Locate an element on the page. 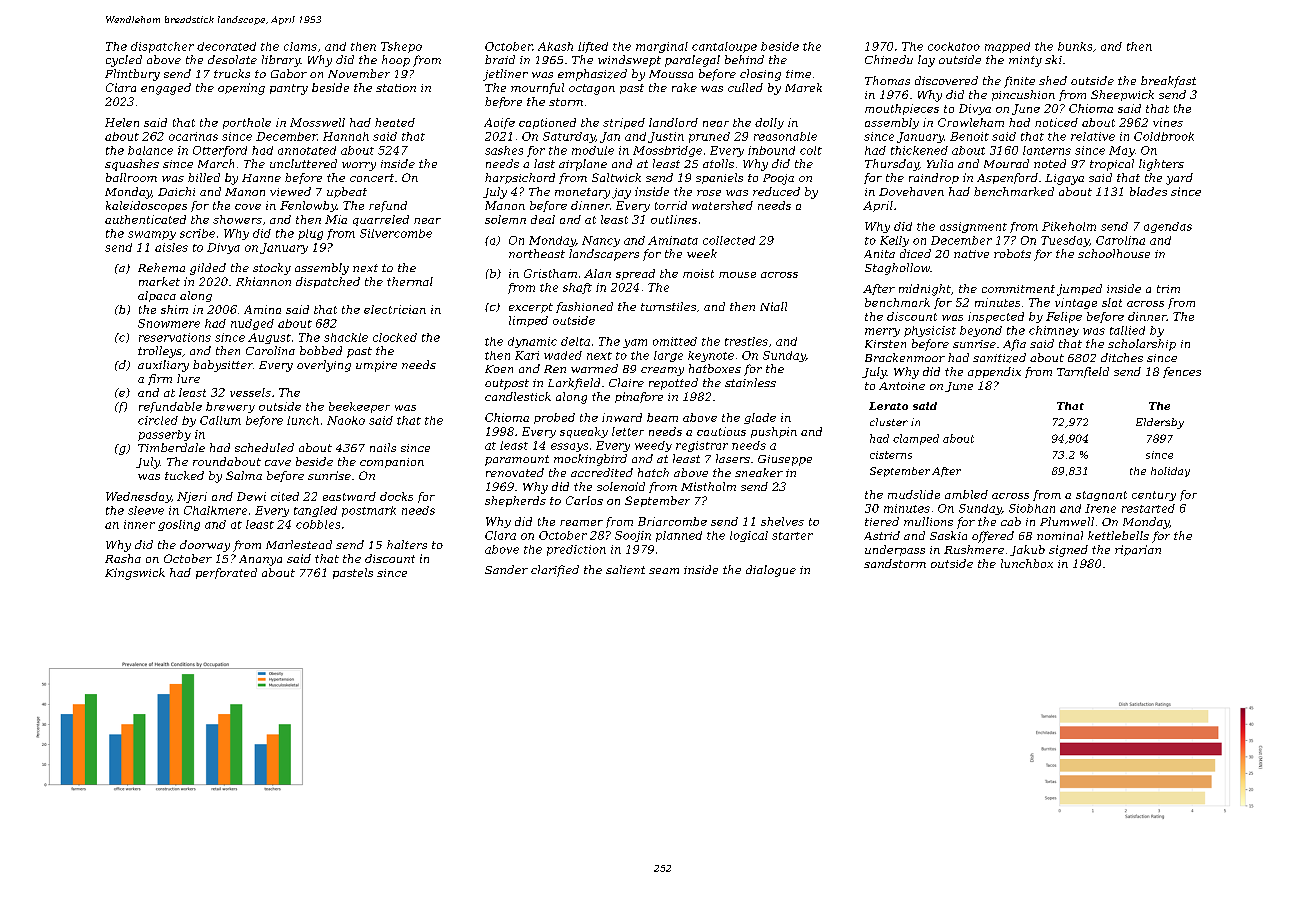 The width and height of the page is (1308, 924). Eldersby is located at coordinates (1160, 423).
